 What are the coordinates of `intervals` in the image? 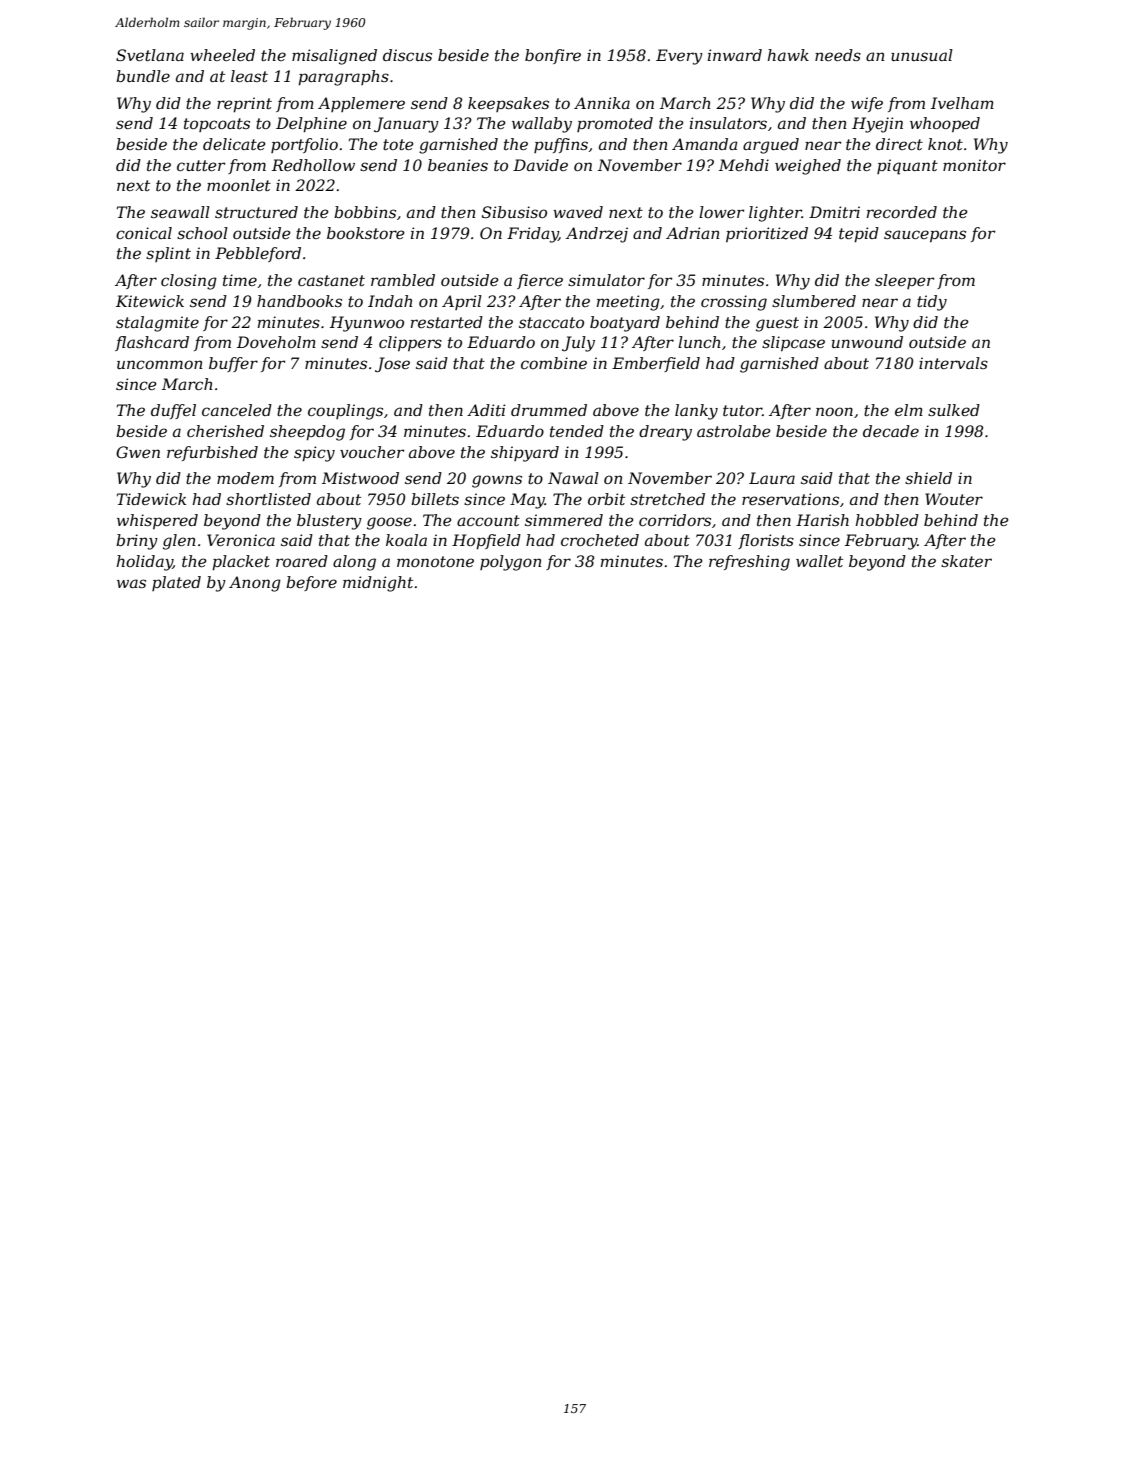 It's located at (953, 363).
